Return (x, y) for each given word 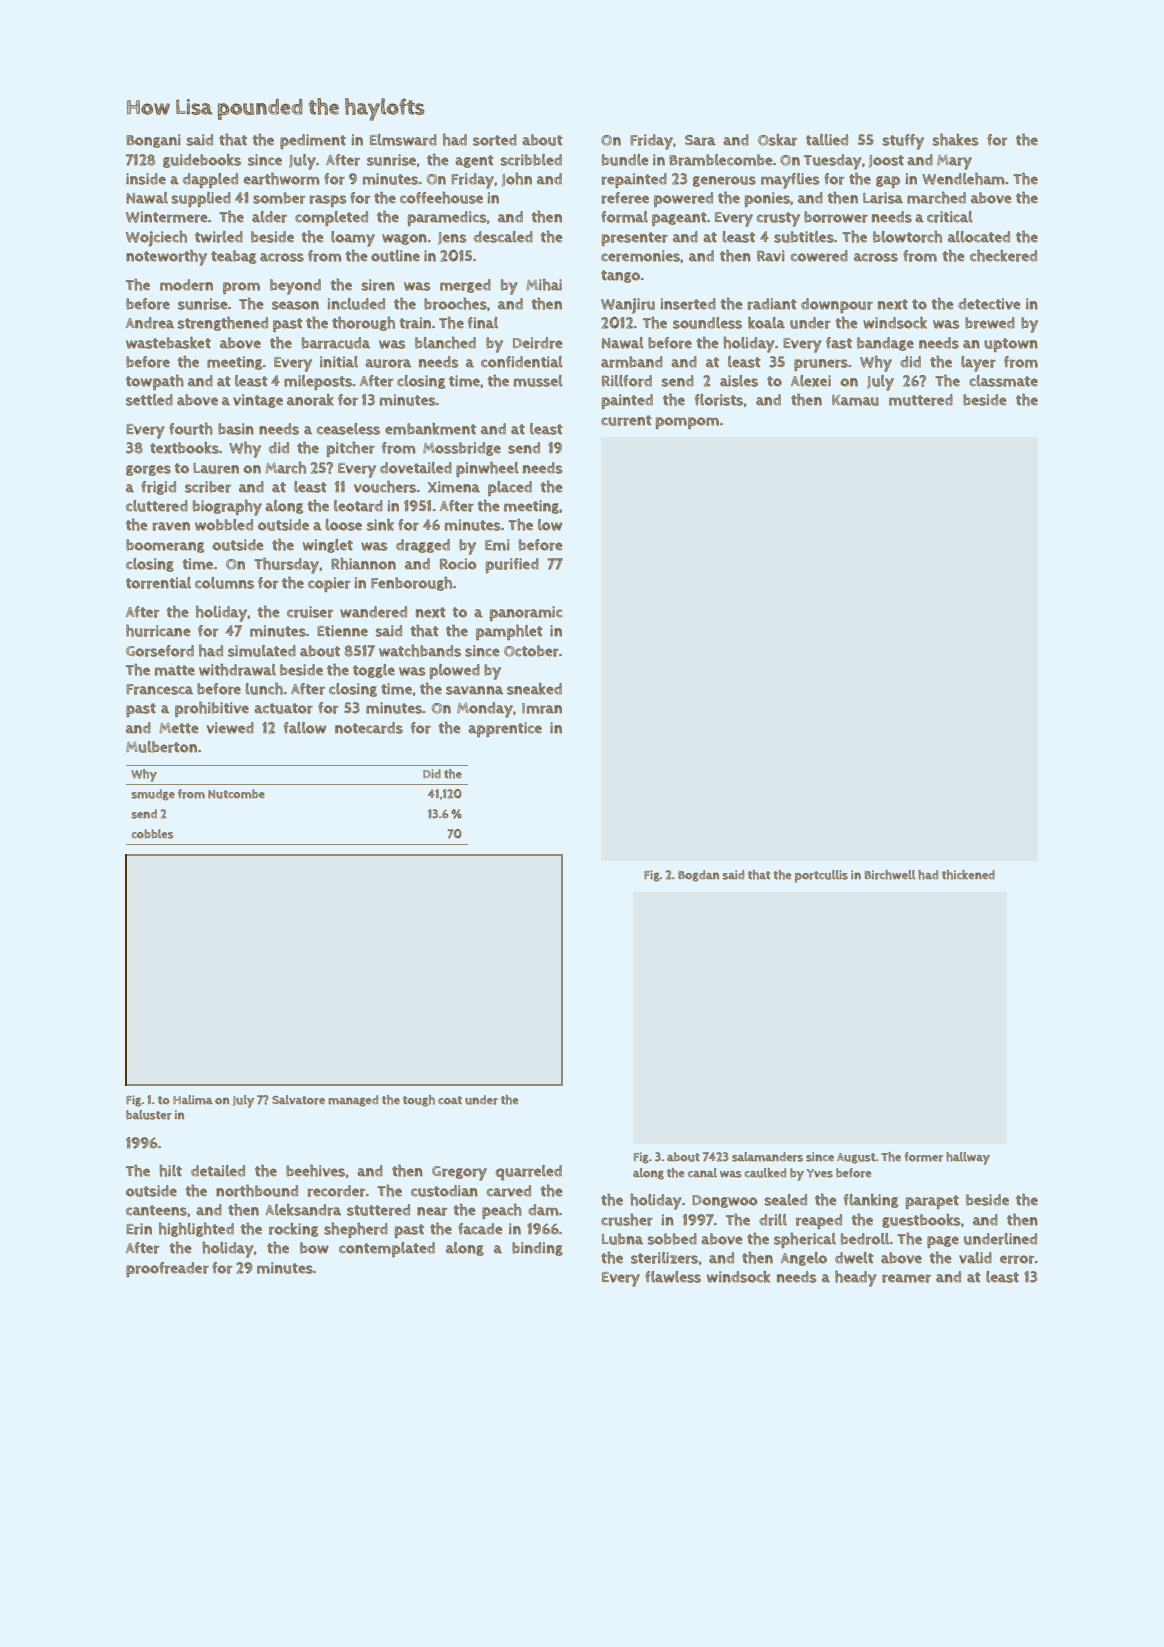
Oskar (777, 140)
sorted (495, 140)
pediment (313, 141)
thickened (968, 875)
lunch (264, 688)
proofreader (167, 1269)
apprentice (505, 729)
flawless (673, 1277)
